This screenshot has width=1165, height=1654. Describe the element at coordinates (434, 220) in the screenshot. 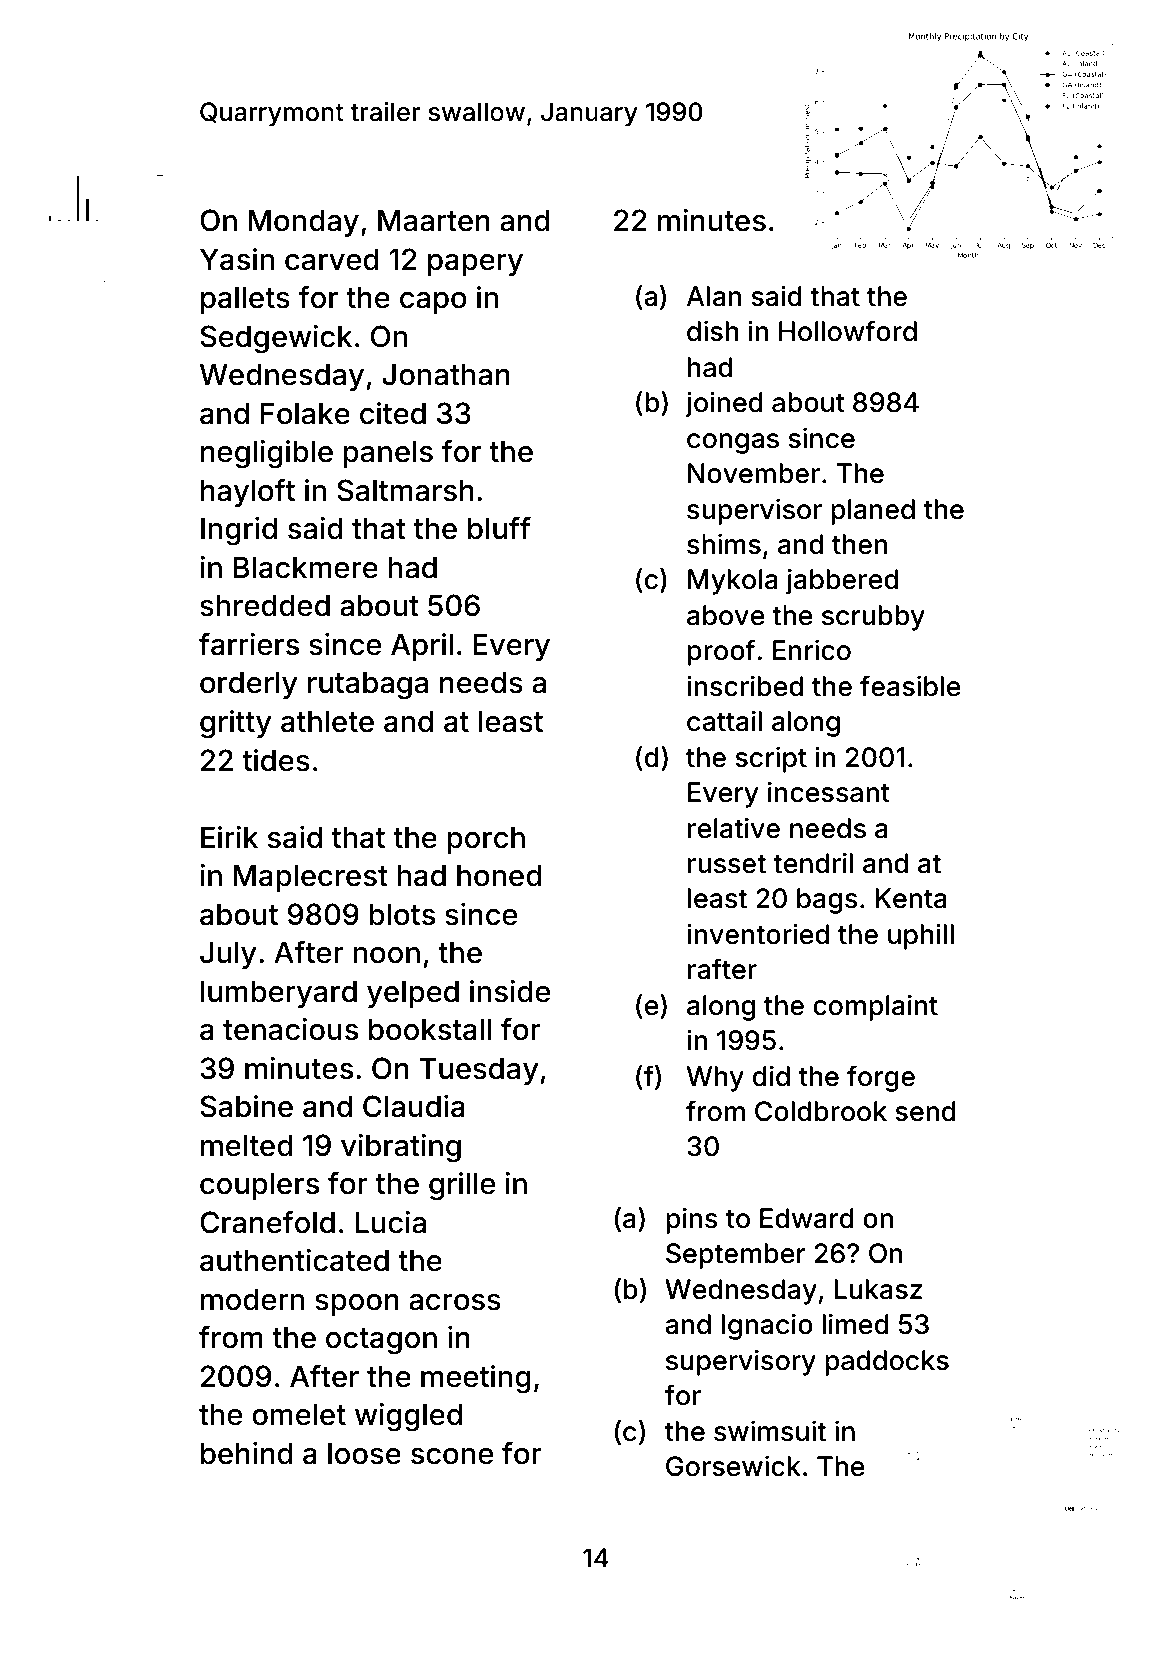

I see `Maarten` at that location.
